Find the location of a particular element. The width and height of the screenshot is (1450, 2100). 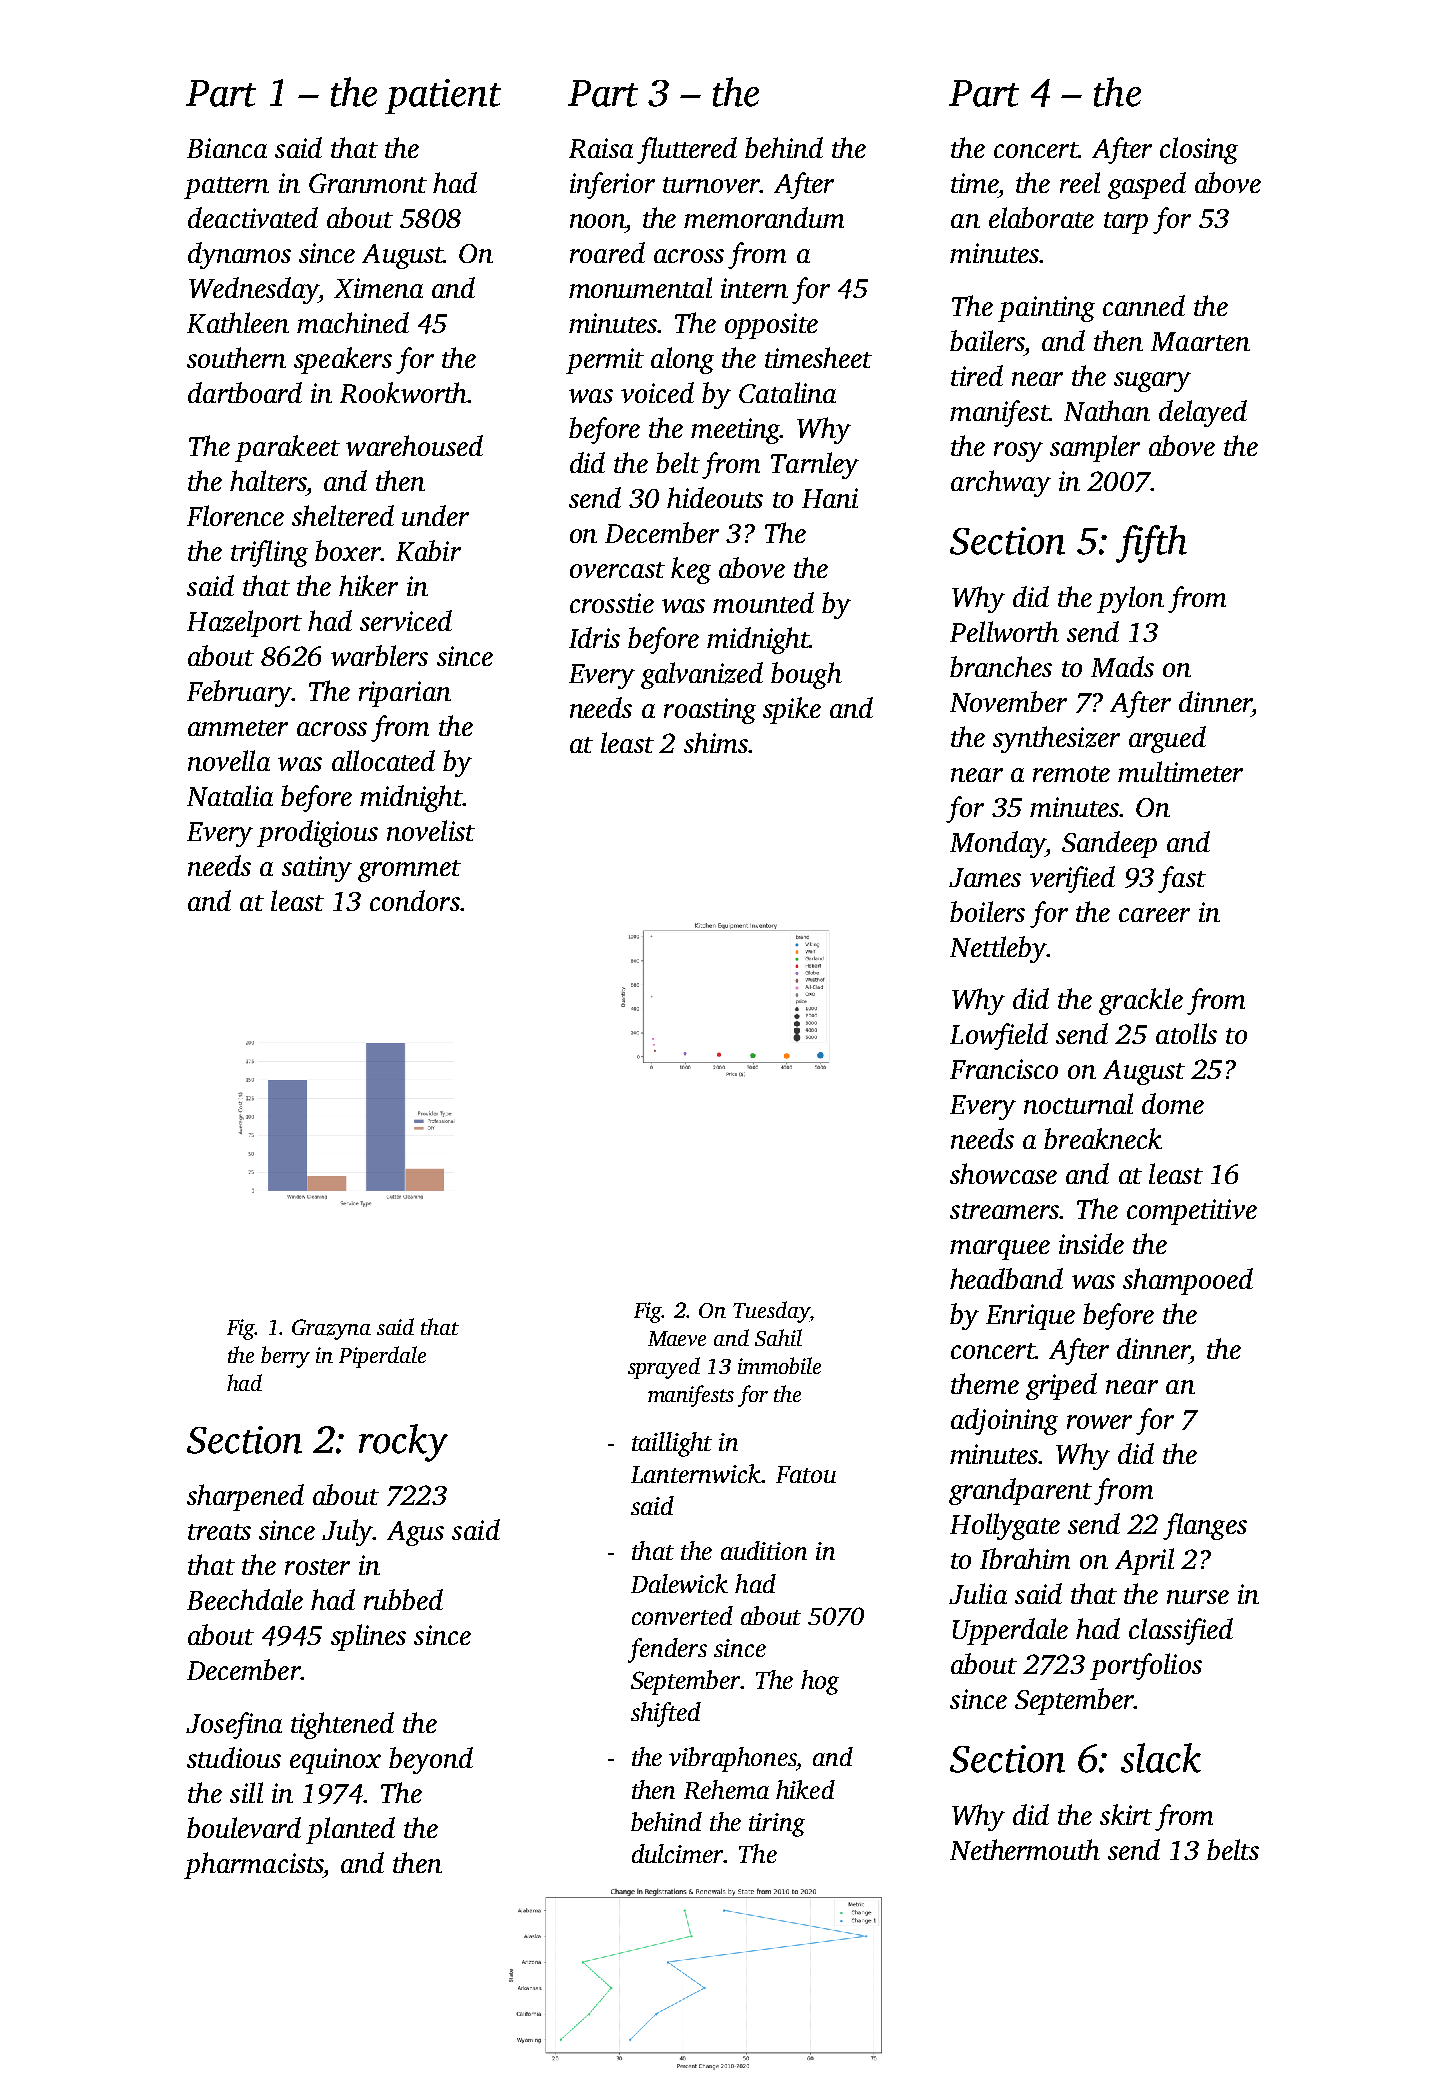

pharmacists is located at coordinates (254, 1865).
